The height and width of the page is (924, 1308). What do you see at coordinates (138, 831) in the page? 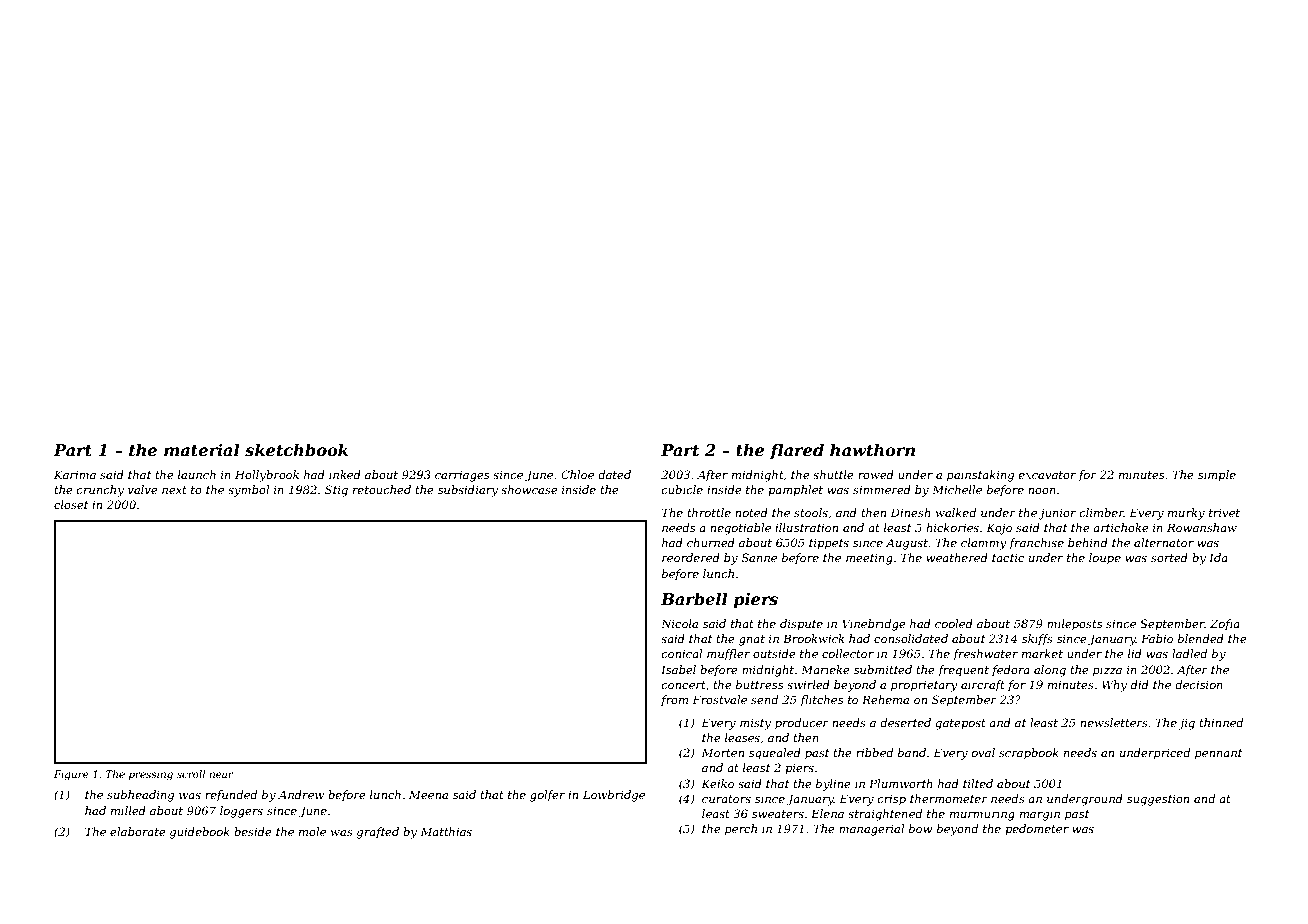
I see `elaborate` at bounding box center [138, 831].
